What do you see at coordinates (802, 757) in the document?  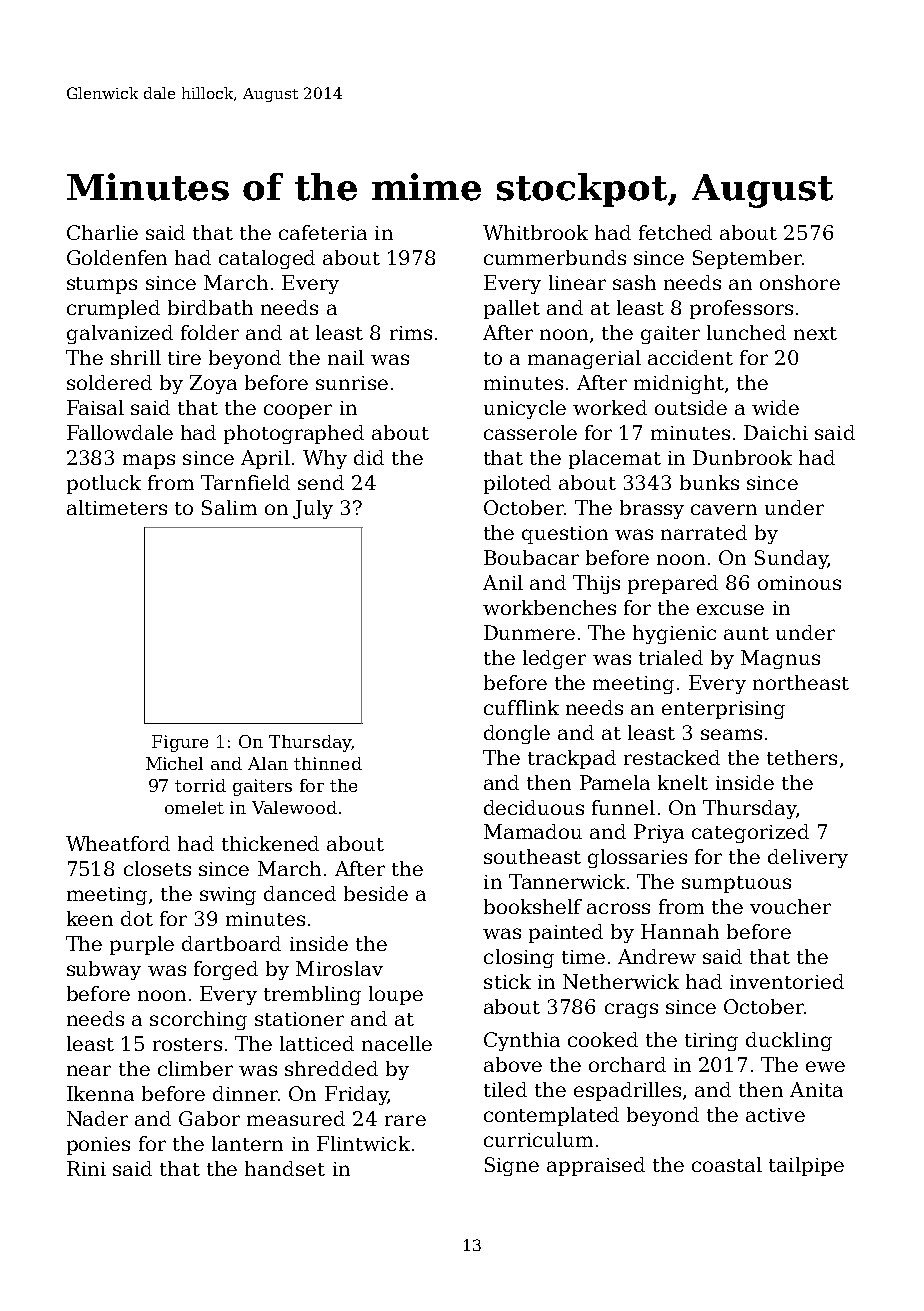 I see `tethers` at bounding box center [802, 757].
